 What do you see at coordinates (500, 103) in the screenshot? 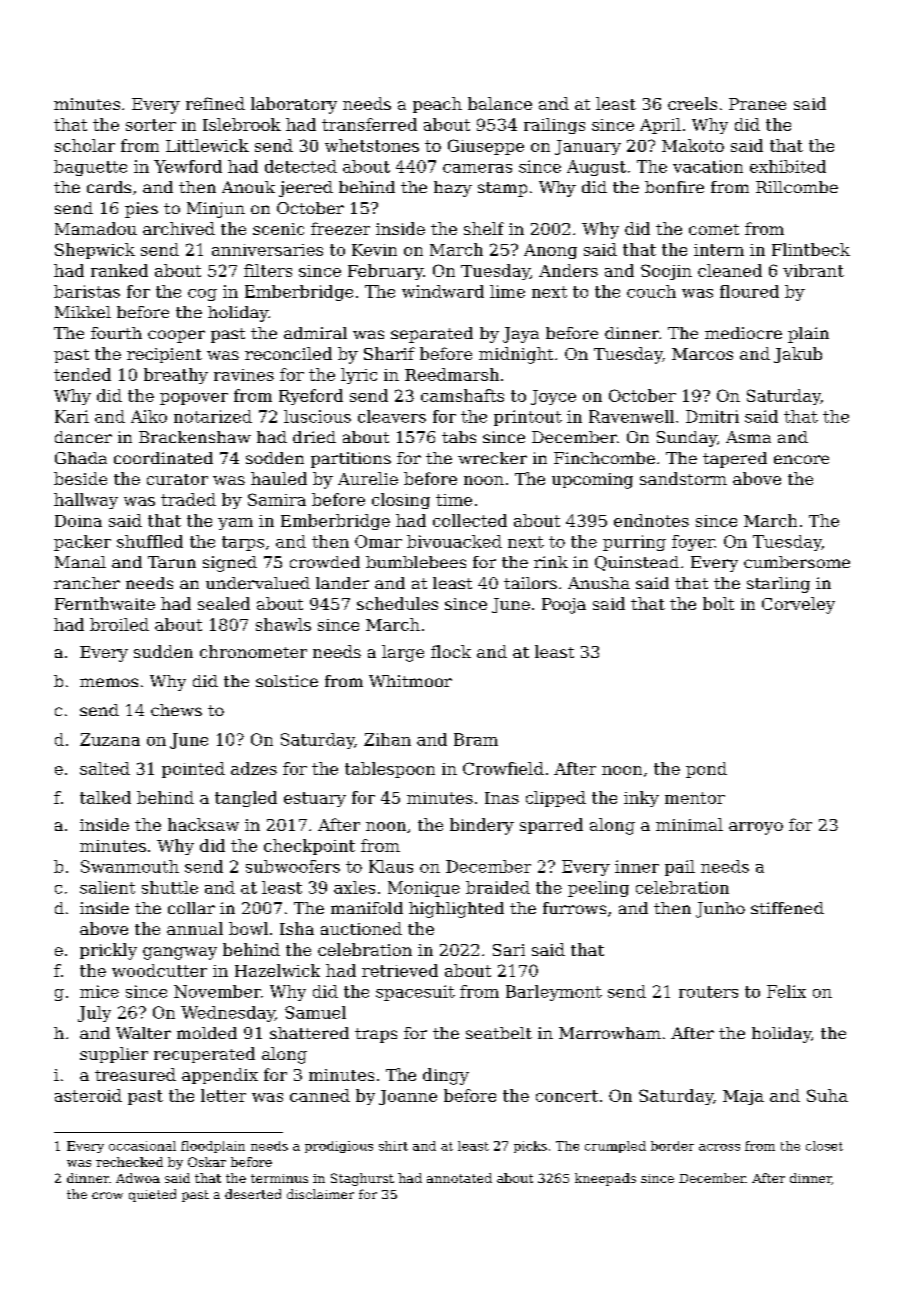
I see `balance` at bounding box center [500, 103].
